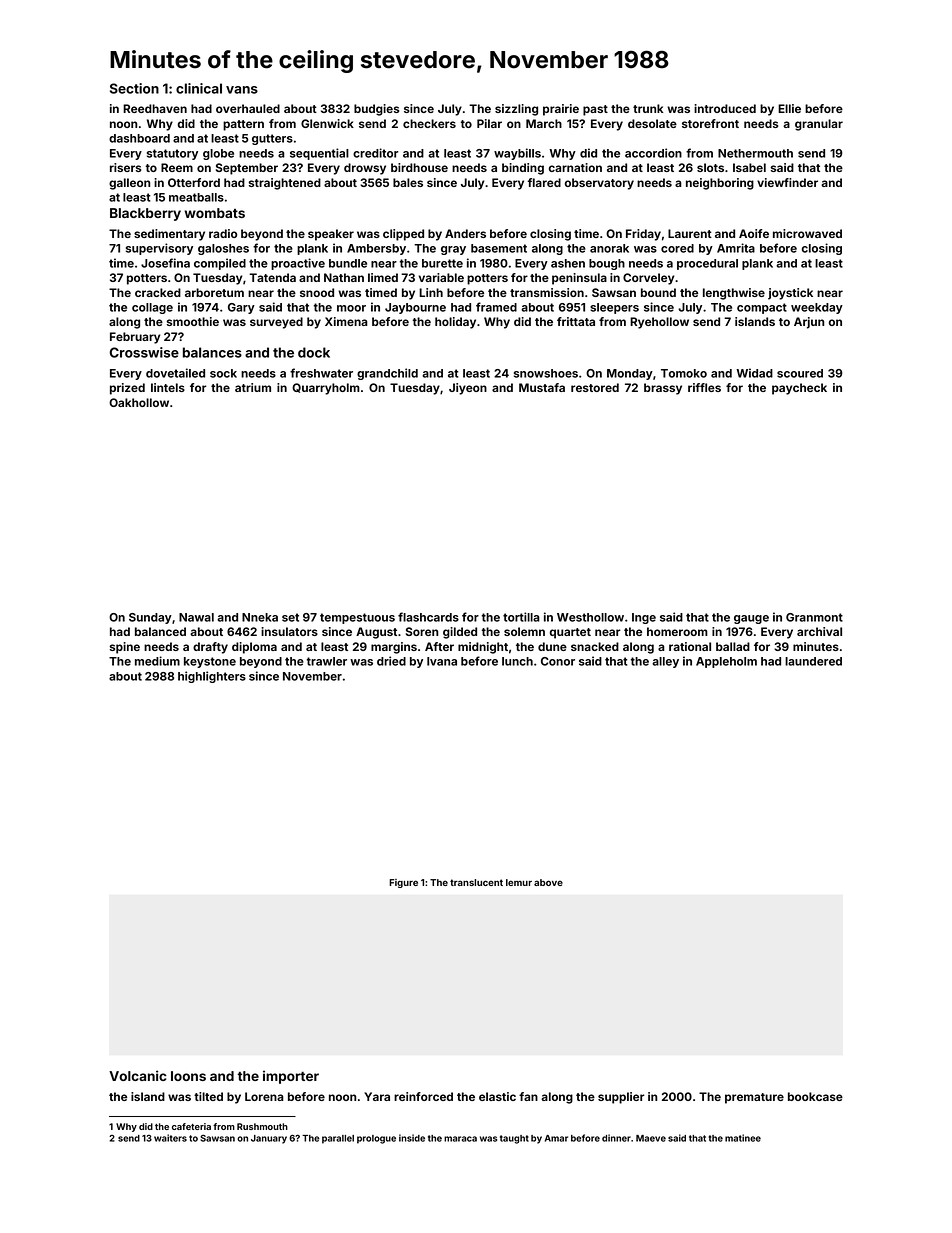 The image size is (952, 1233). What do you see at coordinates (376, 1139) in the document?
I see `prologue` at bounding box center [376, 1139].
